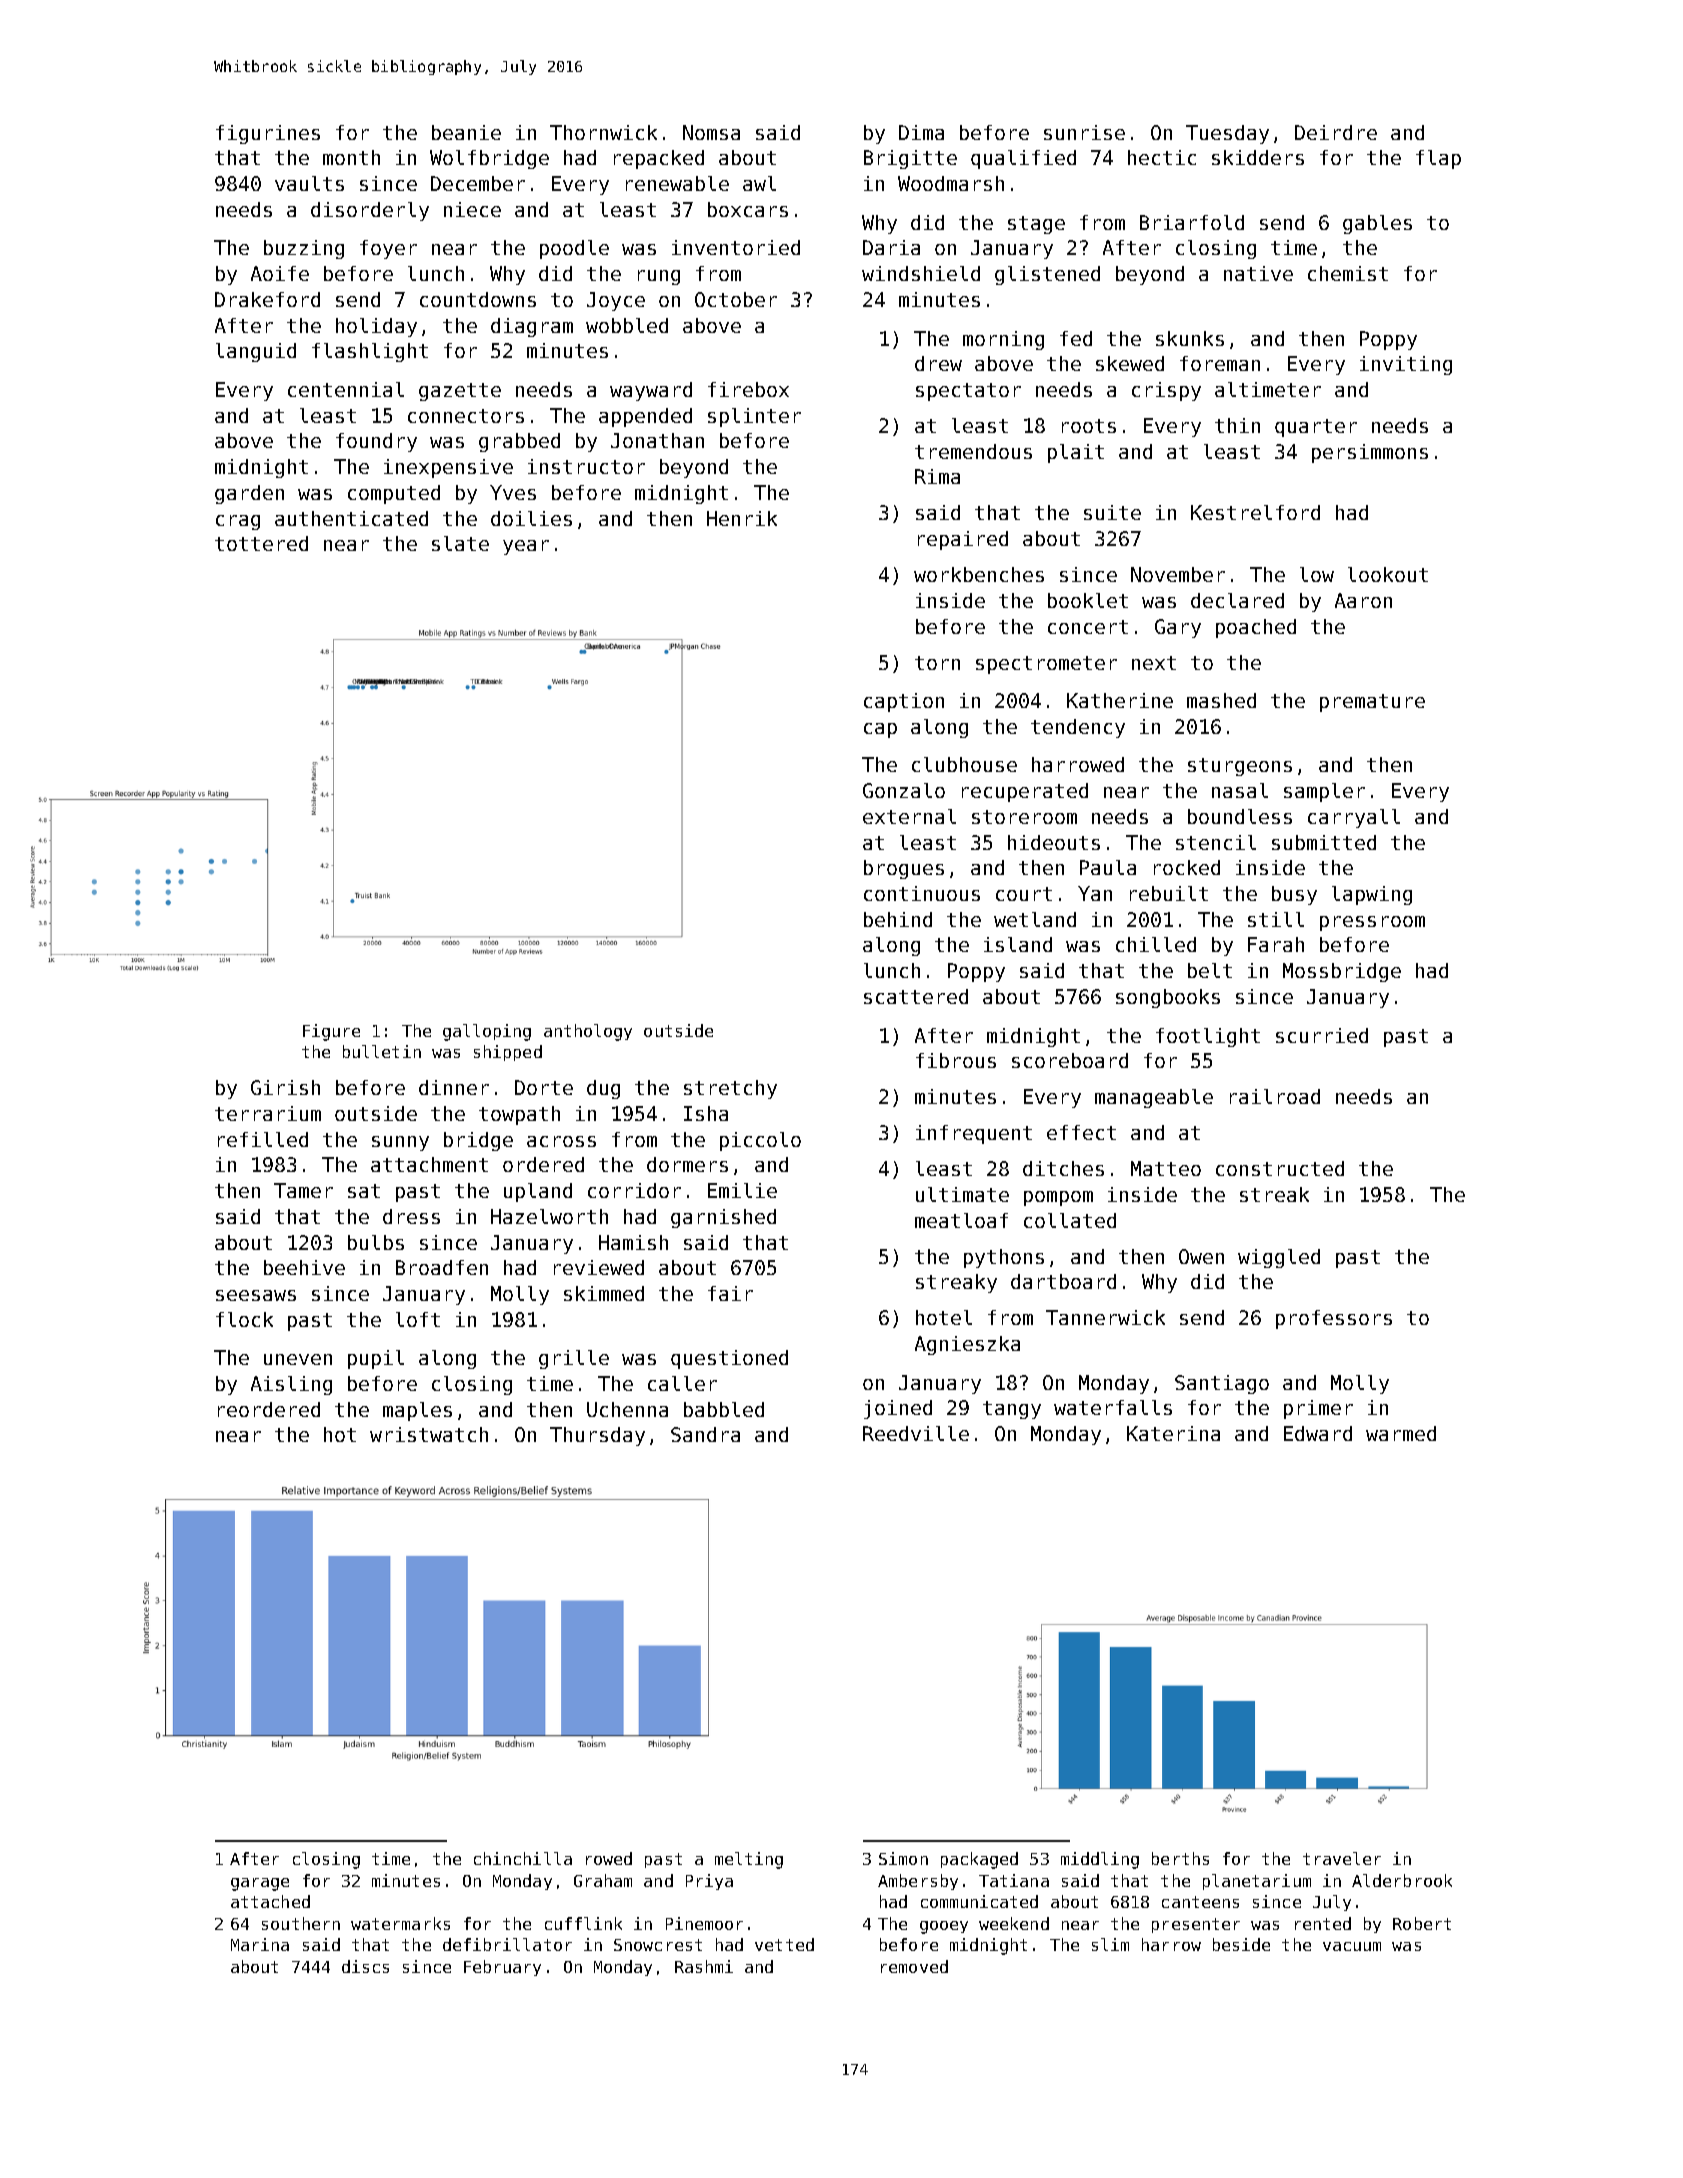 The image size is (1683, 2178). Describe the element at coordinates (1208, 1037) in the screenshot. I see `footlight` at that location.
